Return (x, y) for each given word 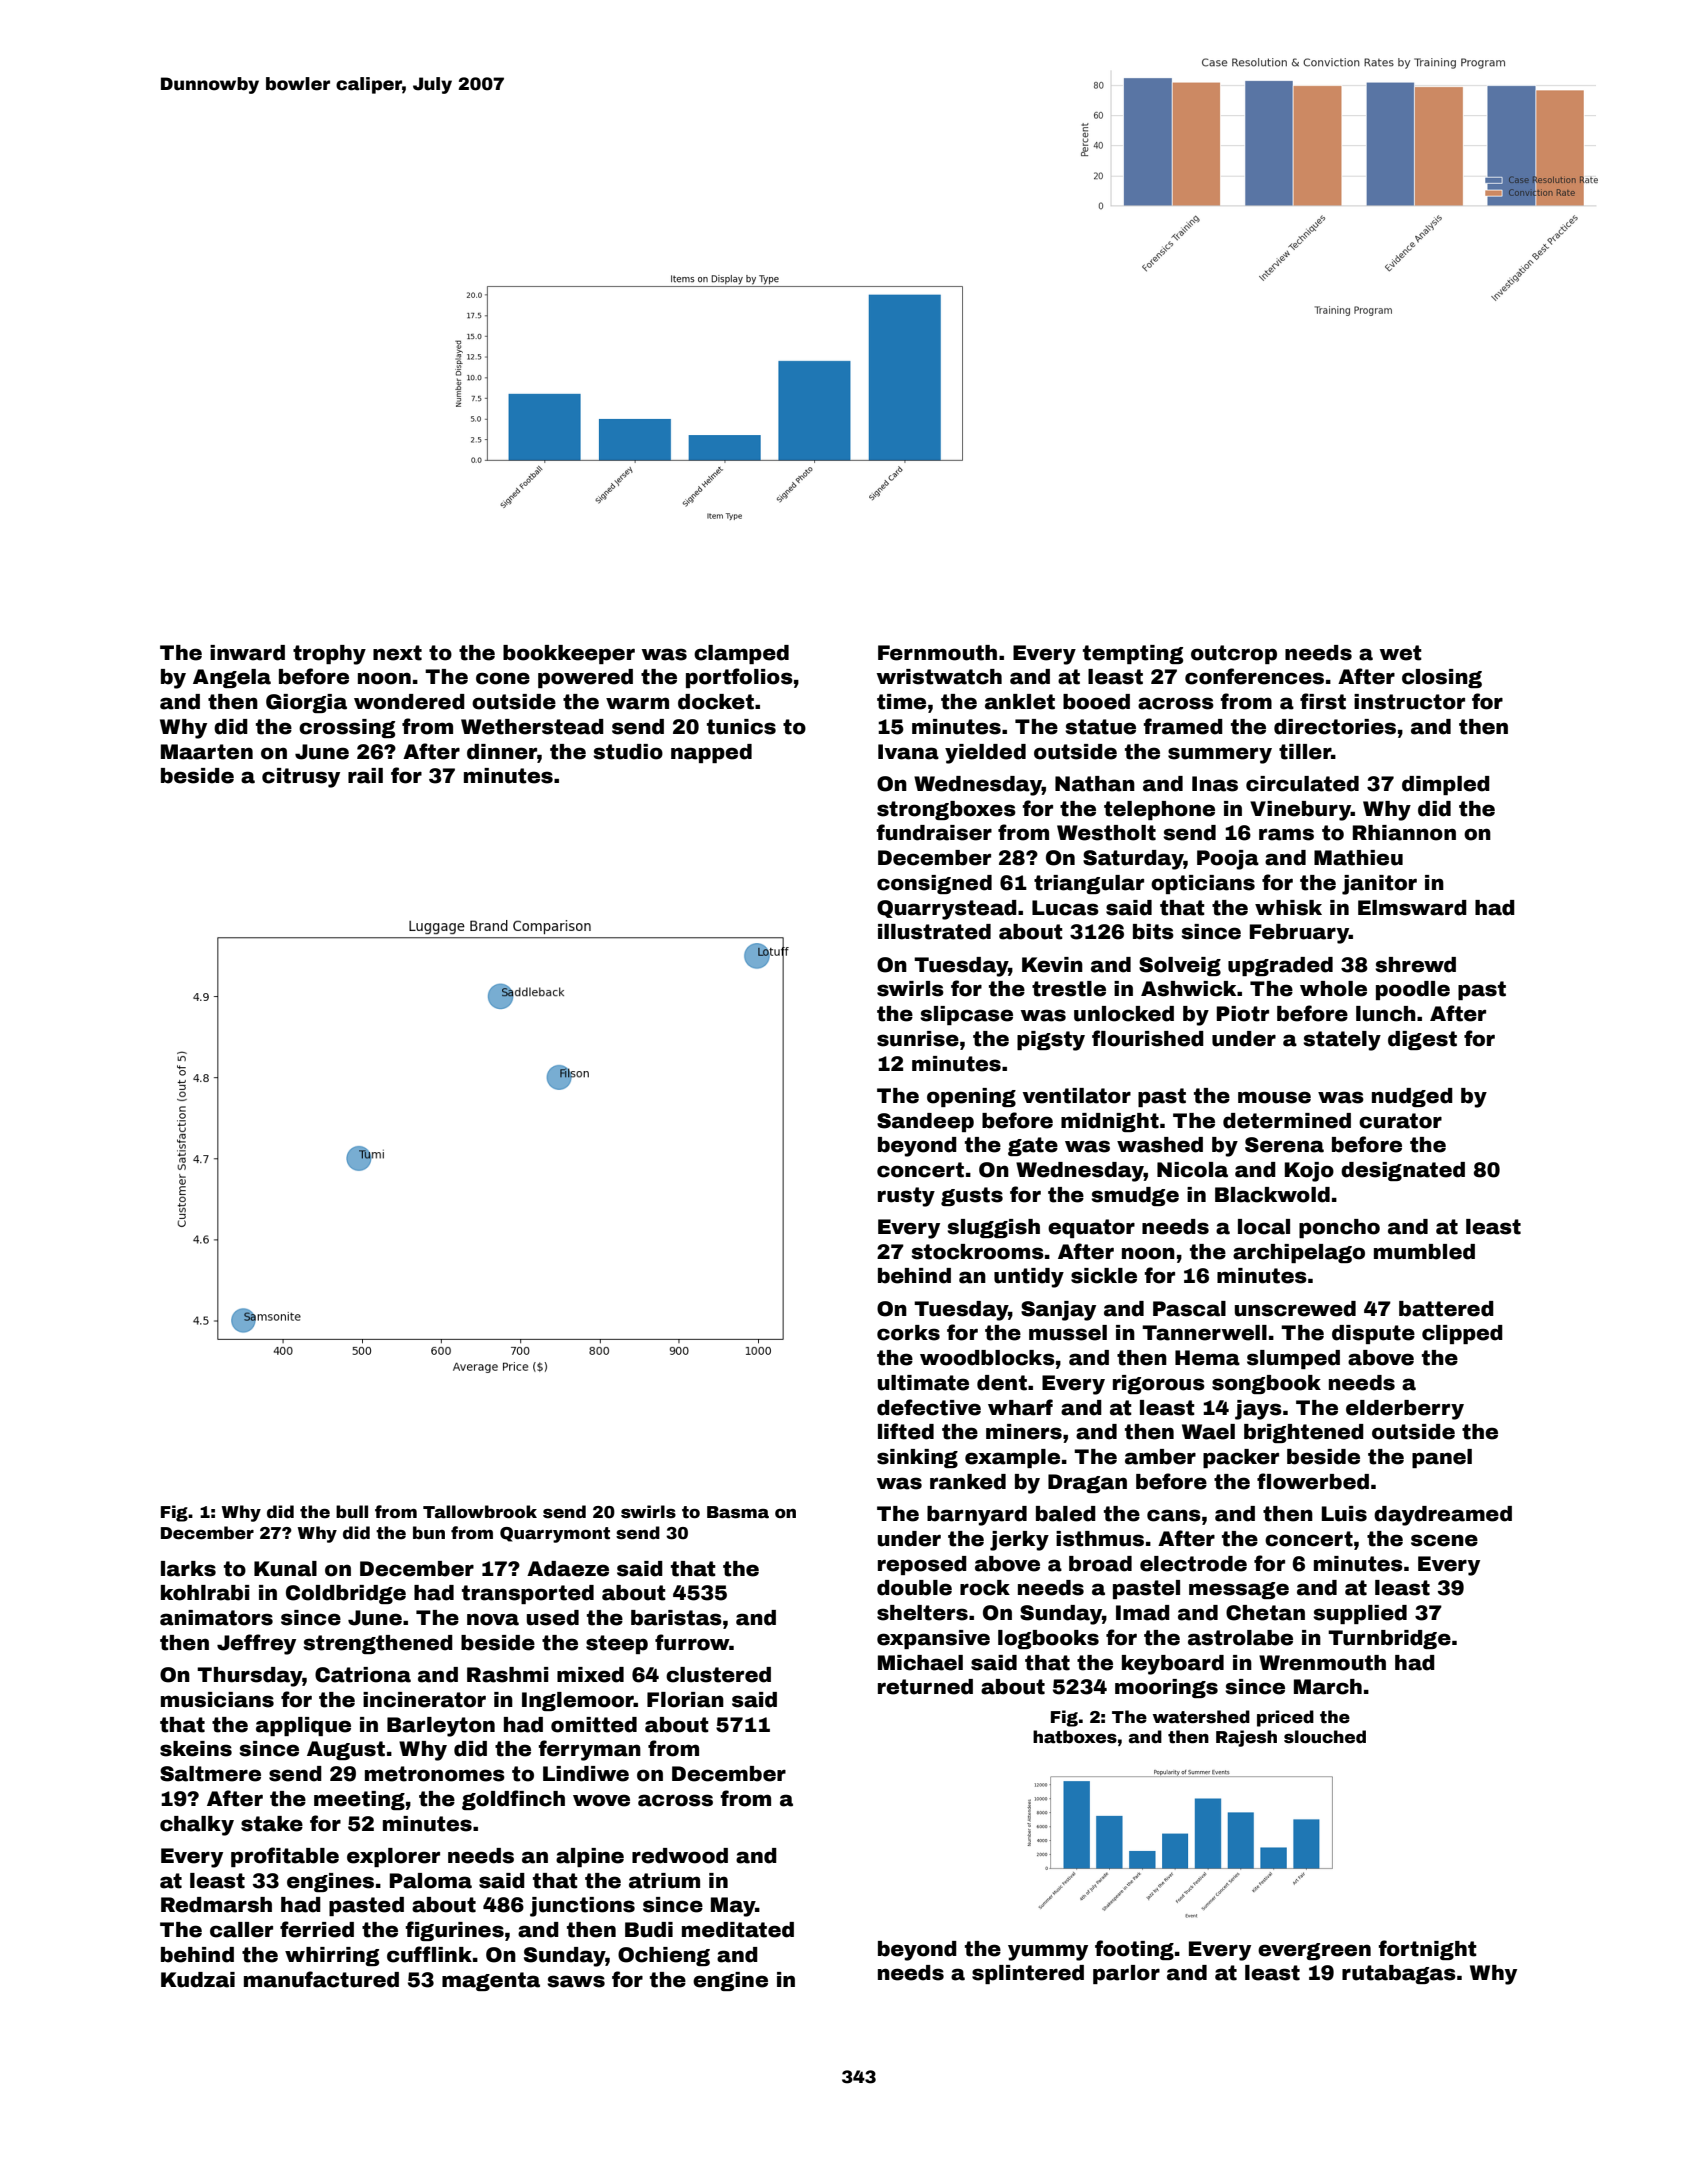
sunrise (918, 1039)
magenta (491, 1981)
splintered (1028, 1974)
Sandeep (925, 1122)
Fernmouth (937, 653)
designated (1403, 1171)
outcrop (1234, 654)
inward (247, 653)
